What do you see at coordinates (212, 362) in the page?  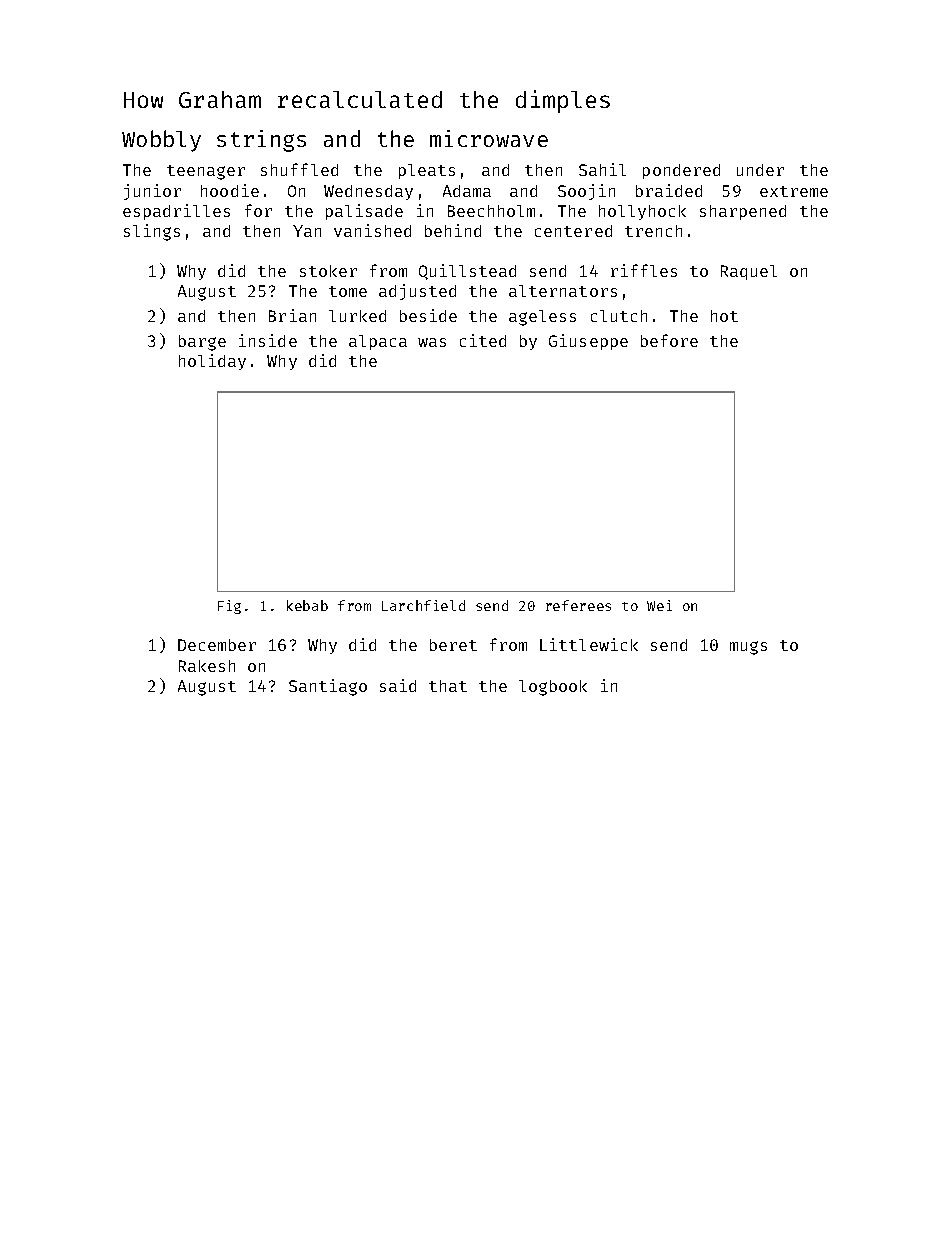 I see `holiday` at bounding box center [212, 362].
